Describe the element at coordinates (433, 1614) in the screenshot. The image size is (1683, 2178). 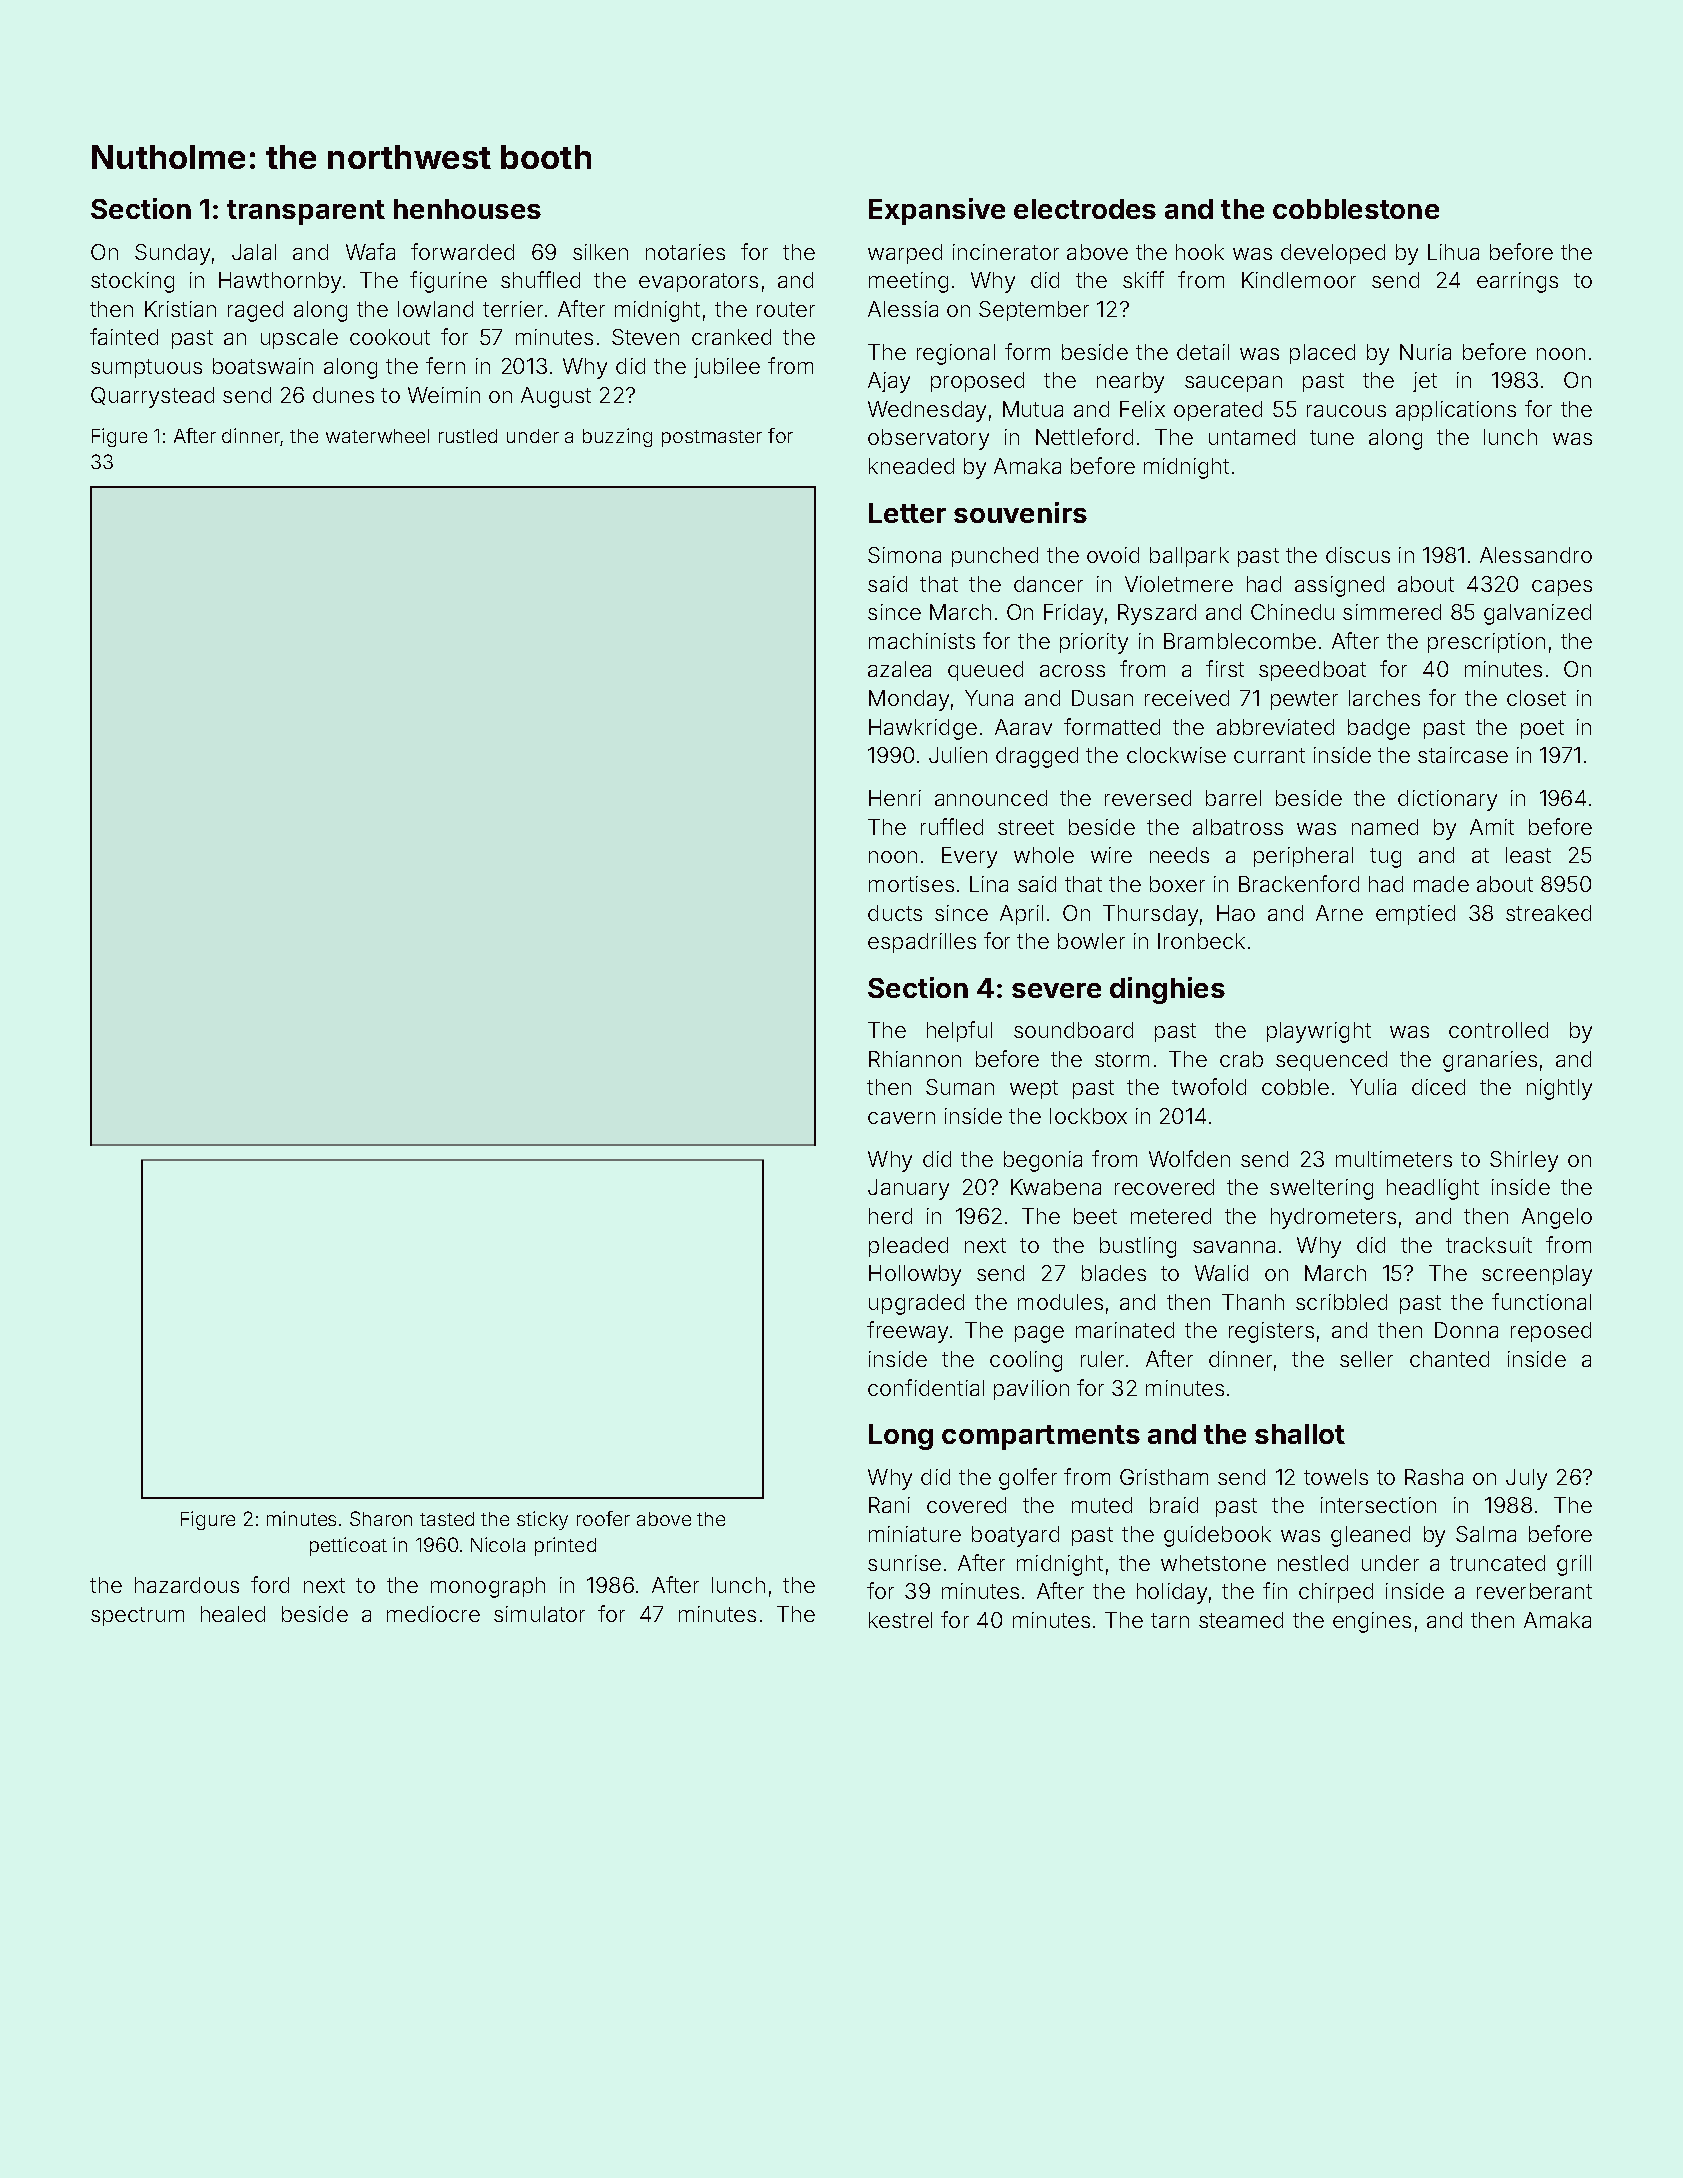
I see `mediocre` at that location.
